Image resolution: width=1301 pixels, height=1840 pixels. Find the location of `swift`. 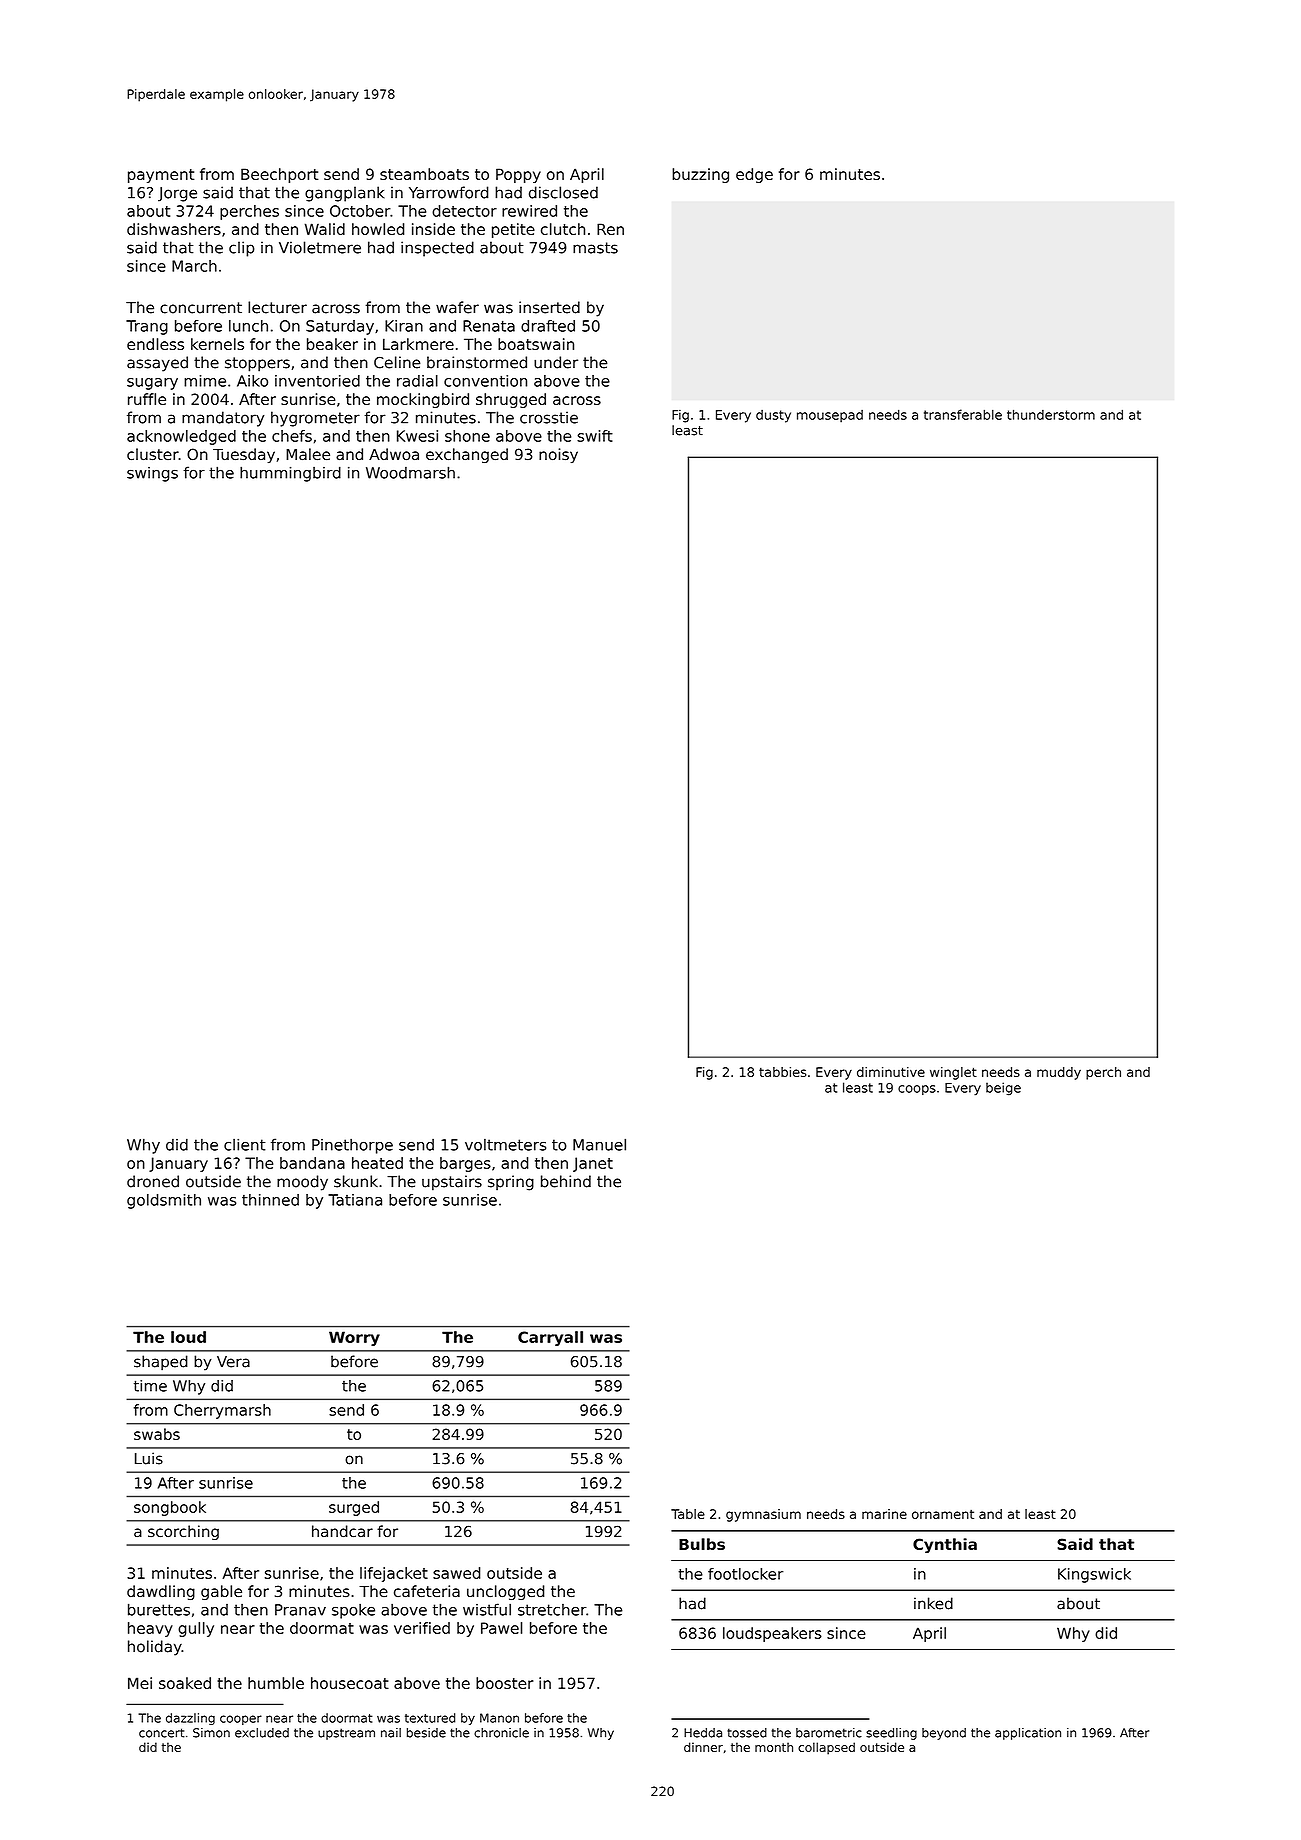

swift is located at coordinates (595, 436).
